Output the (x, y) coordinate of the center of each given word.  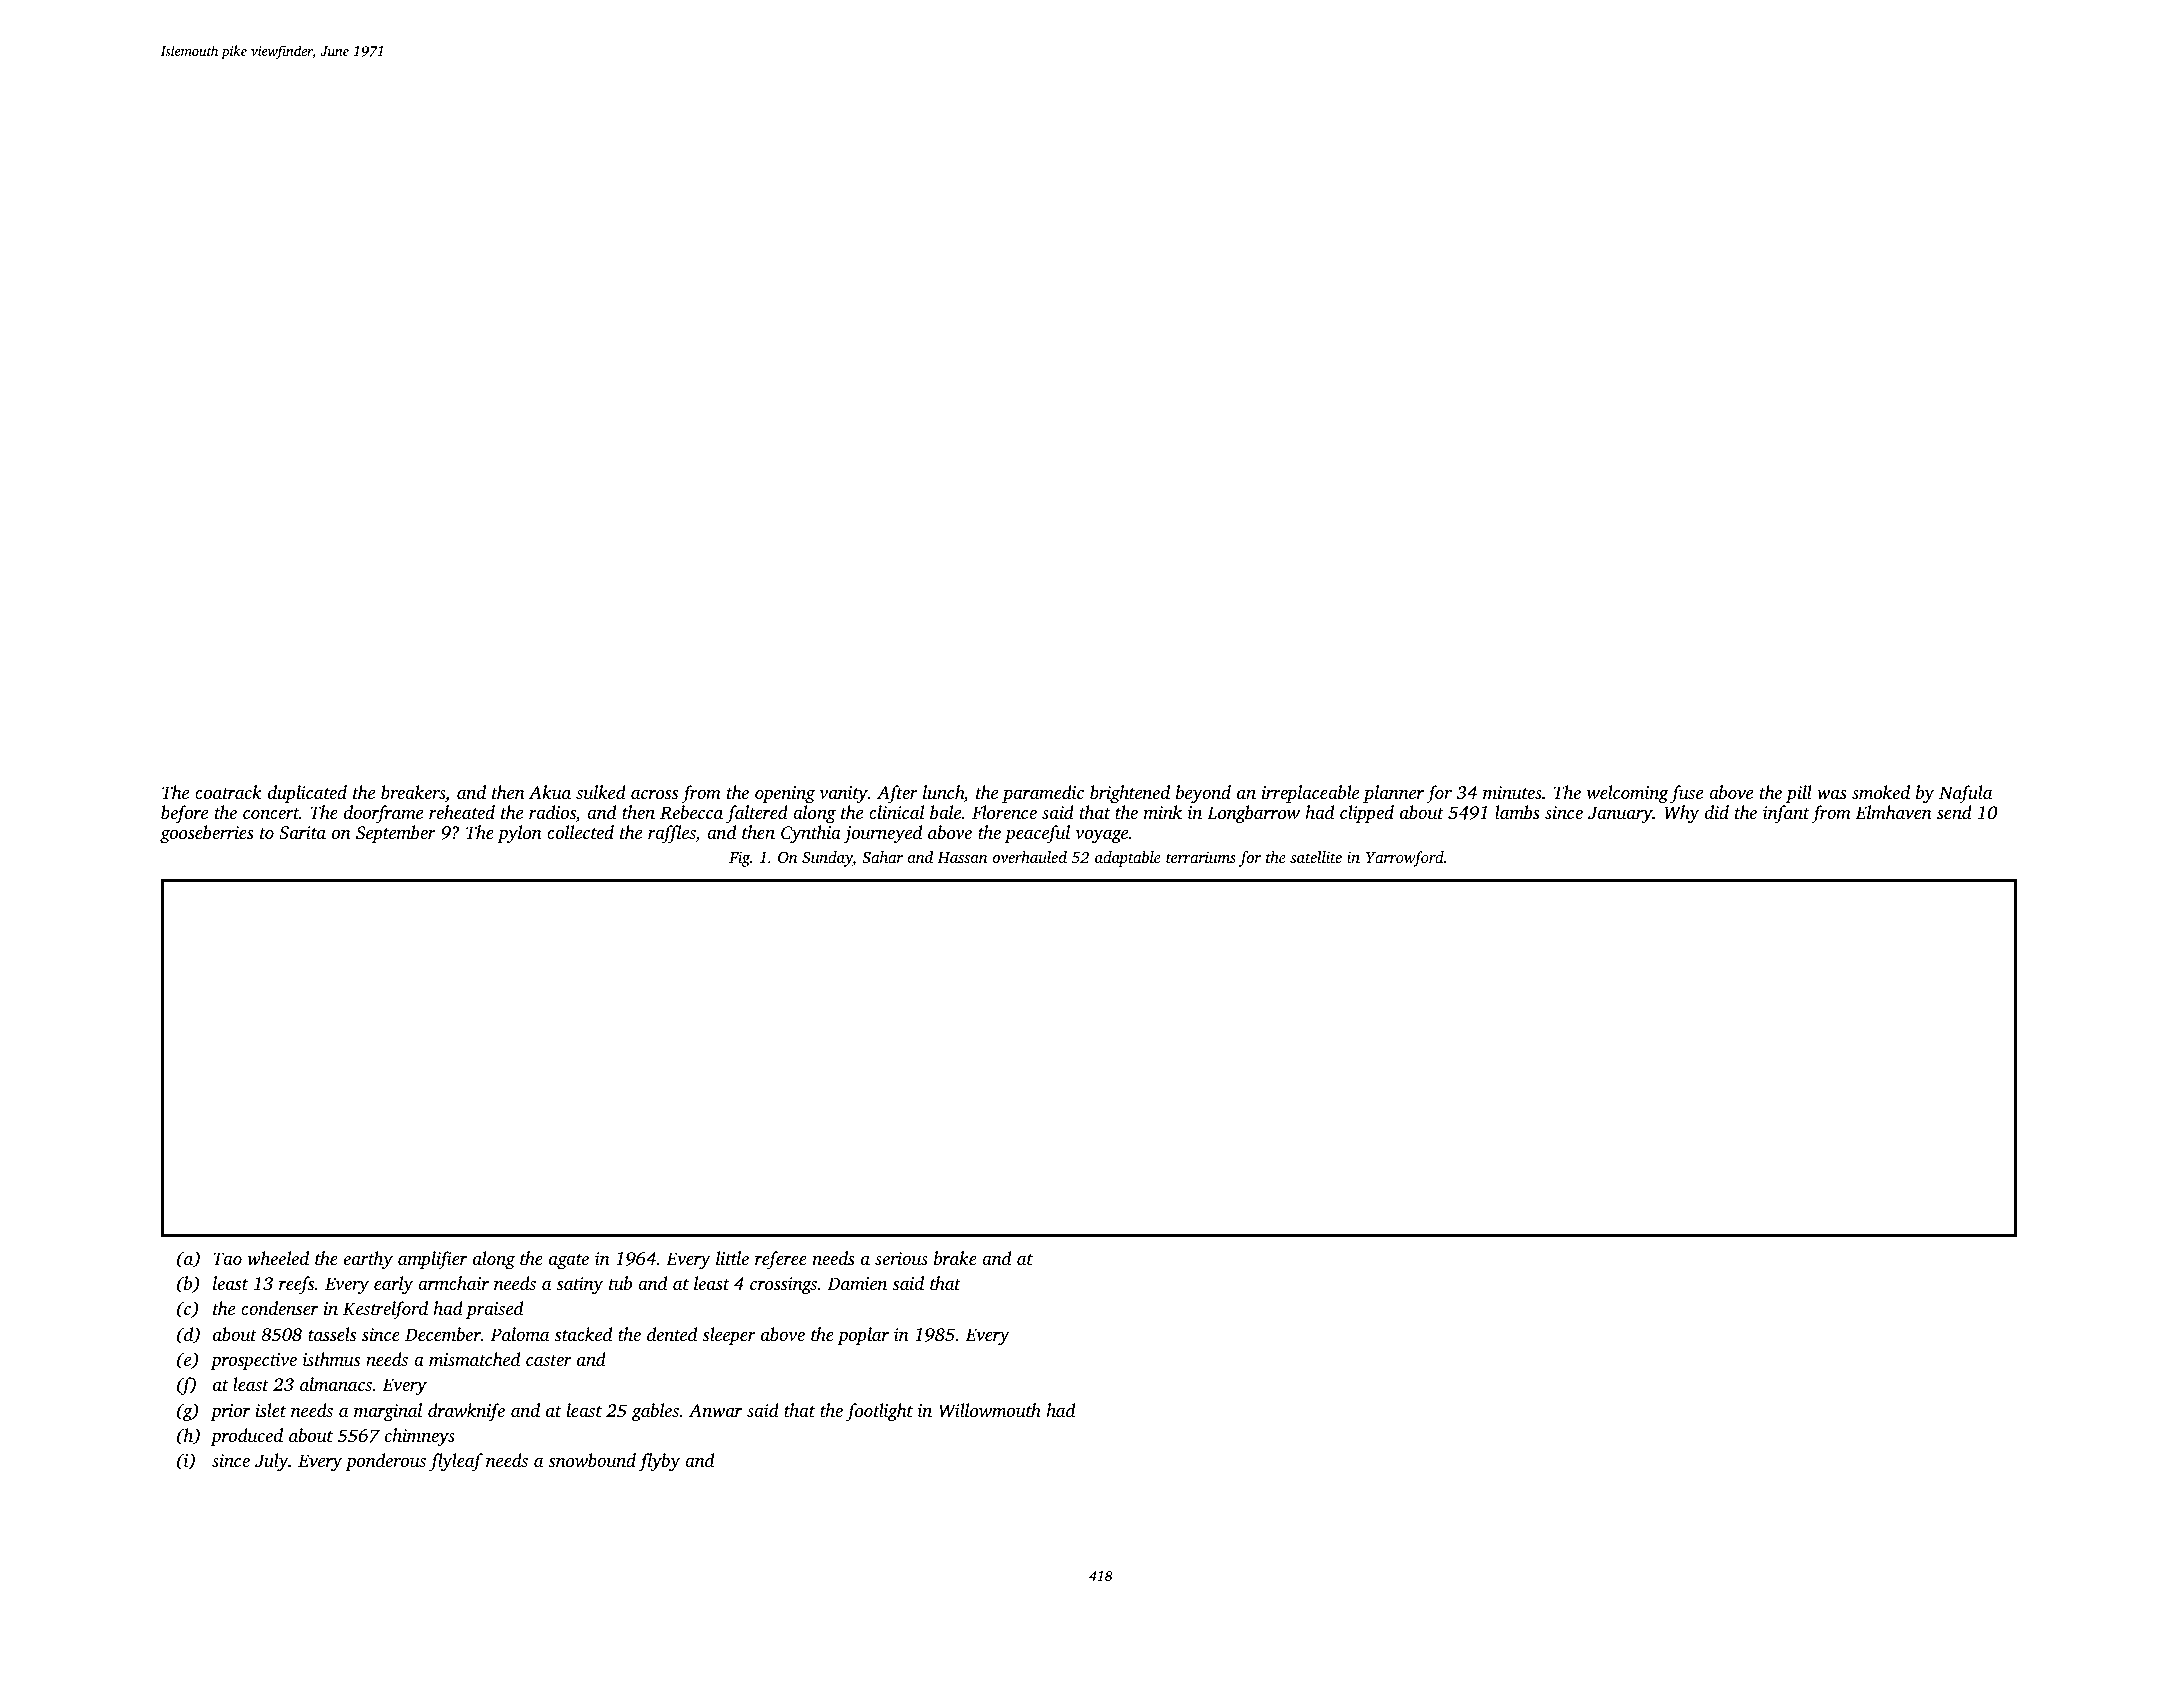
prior (230, 1412)
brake (955, 1258)
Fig (739, 859)
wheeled (278, 1258)
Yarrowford (1405, 859)
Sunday (827, 859)
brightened (1130, 794)
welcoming (1627, 794)
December (443, 1334)
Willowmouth (990, 1410)
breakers (413, 792)
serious (901, 1258)
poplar (863, 1336)
